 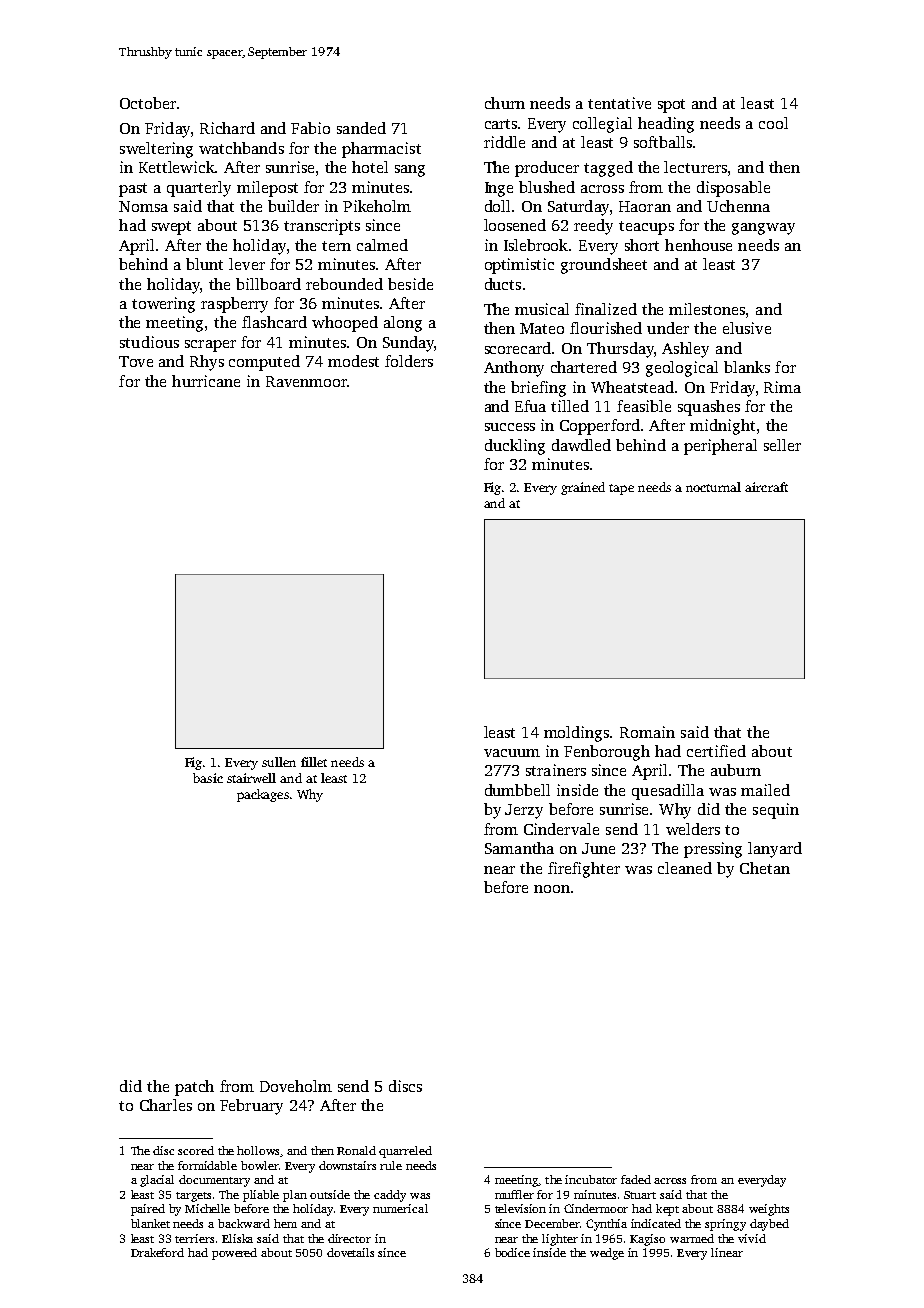 What do you see at coordinates (263, 795) in the image?
I see `packages` at bounding box center [263, 795].
